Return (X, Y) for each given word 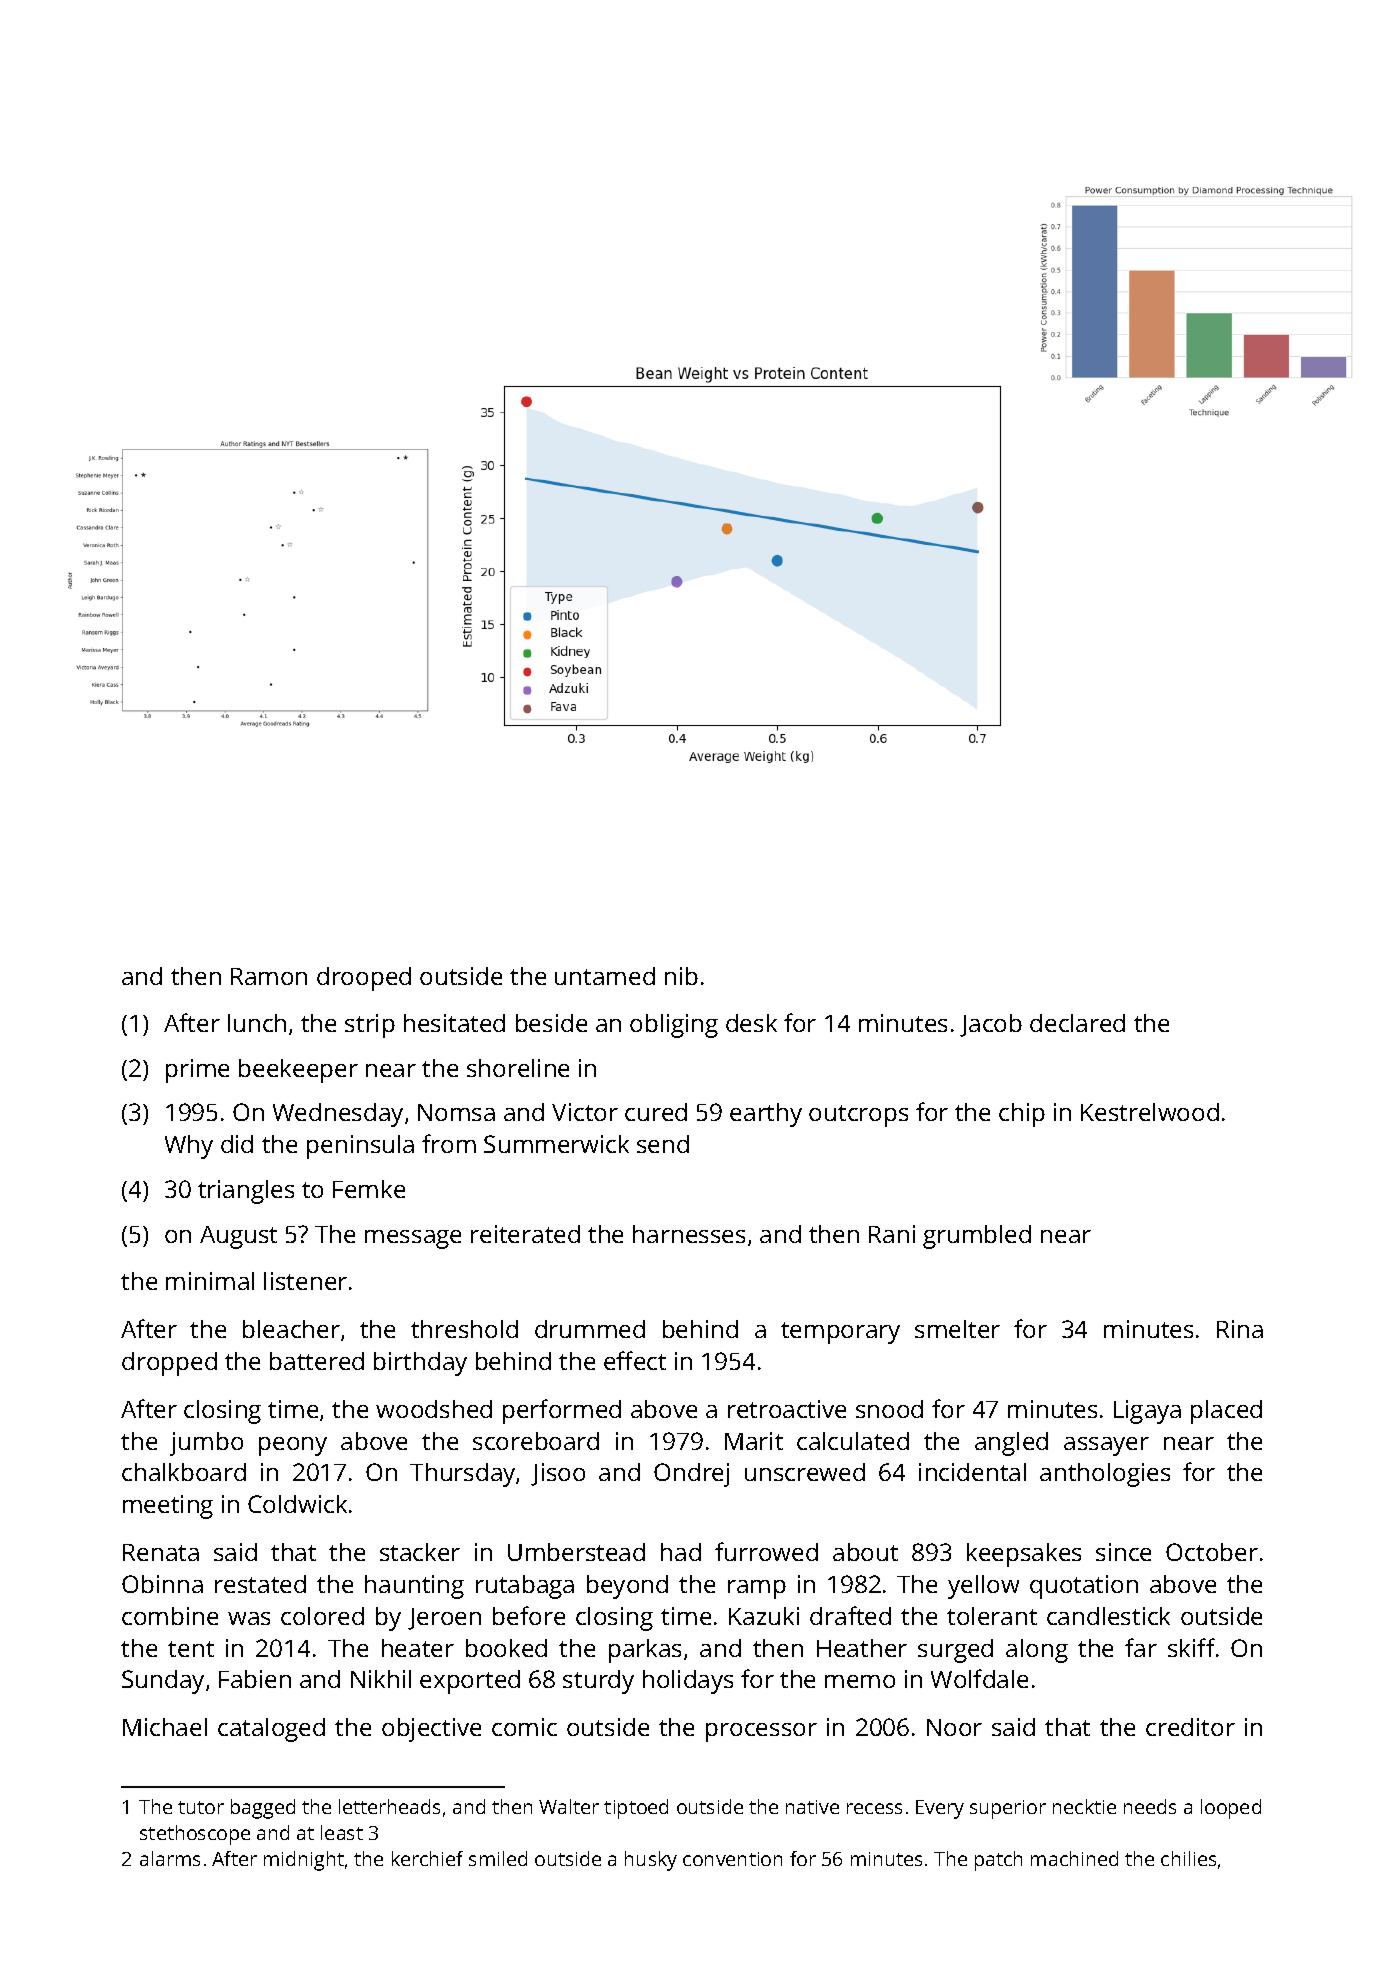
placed (1226, 1412)
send (663, 1144)
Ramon (269, 976)
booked (506, 1648)
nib (681, 976)
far (1141, 1647)
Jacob (991, 1025)
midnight (304, 1861)
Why (189, 1147)
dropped (169, 1364)
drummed (590, 1329)
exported (470, 1682)
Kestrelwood (1150, 1112)
